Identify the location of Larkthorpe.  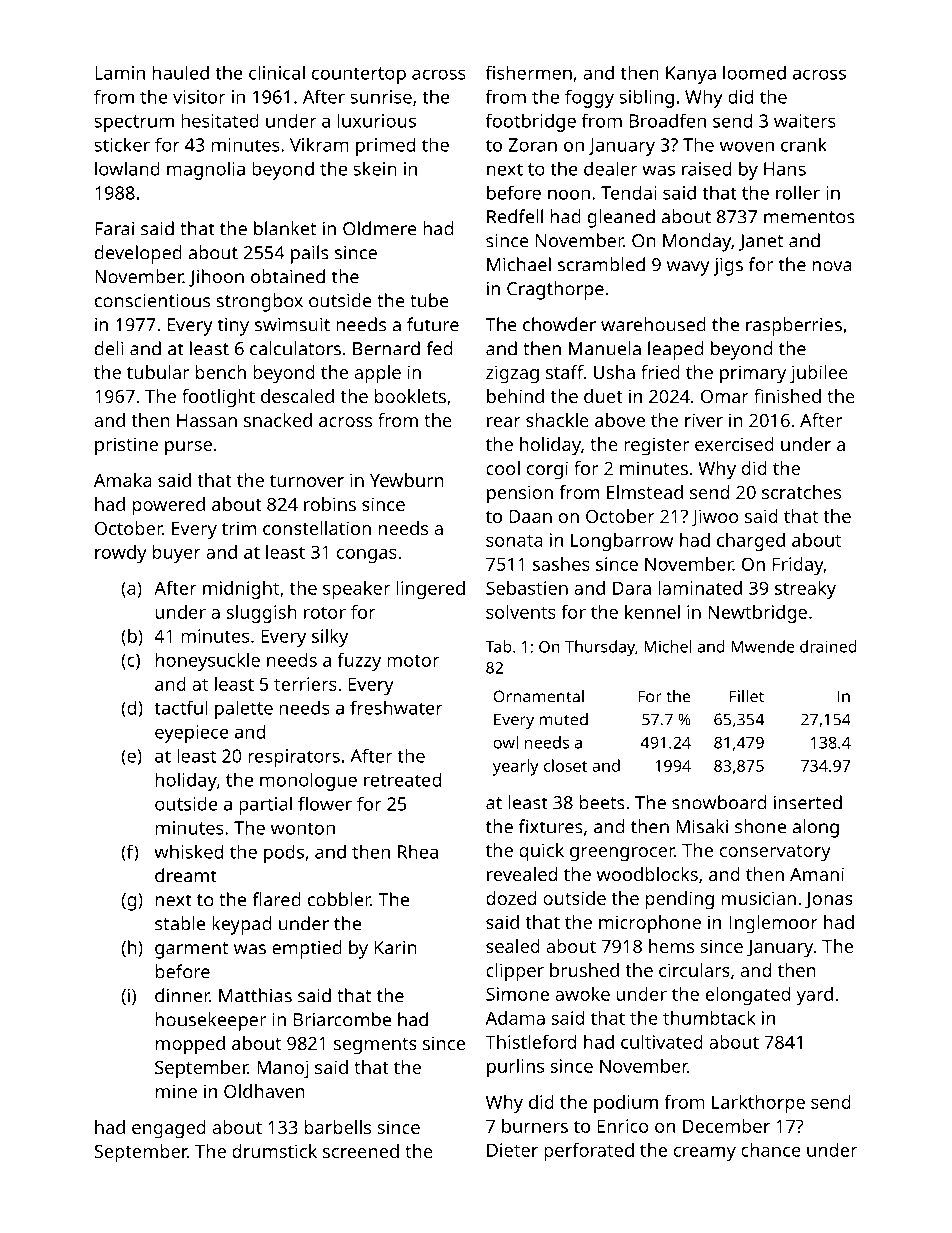
(758, 1104).
